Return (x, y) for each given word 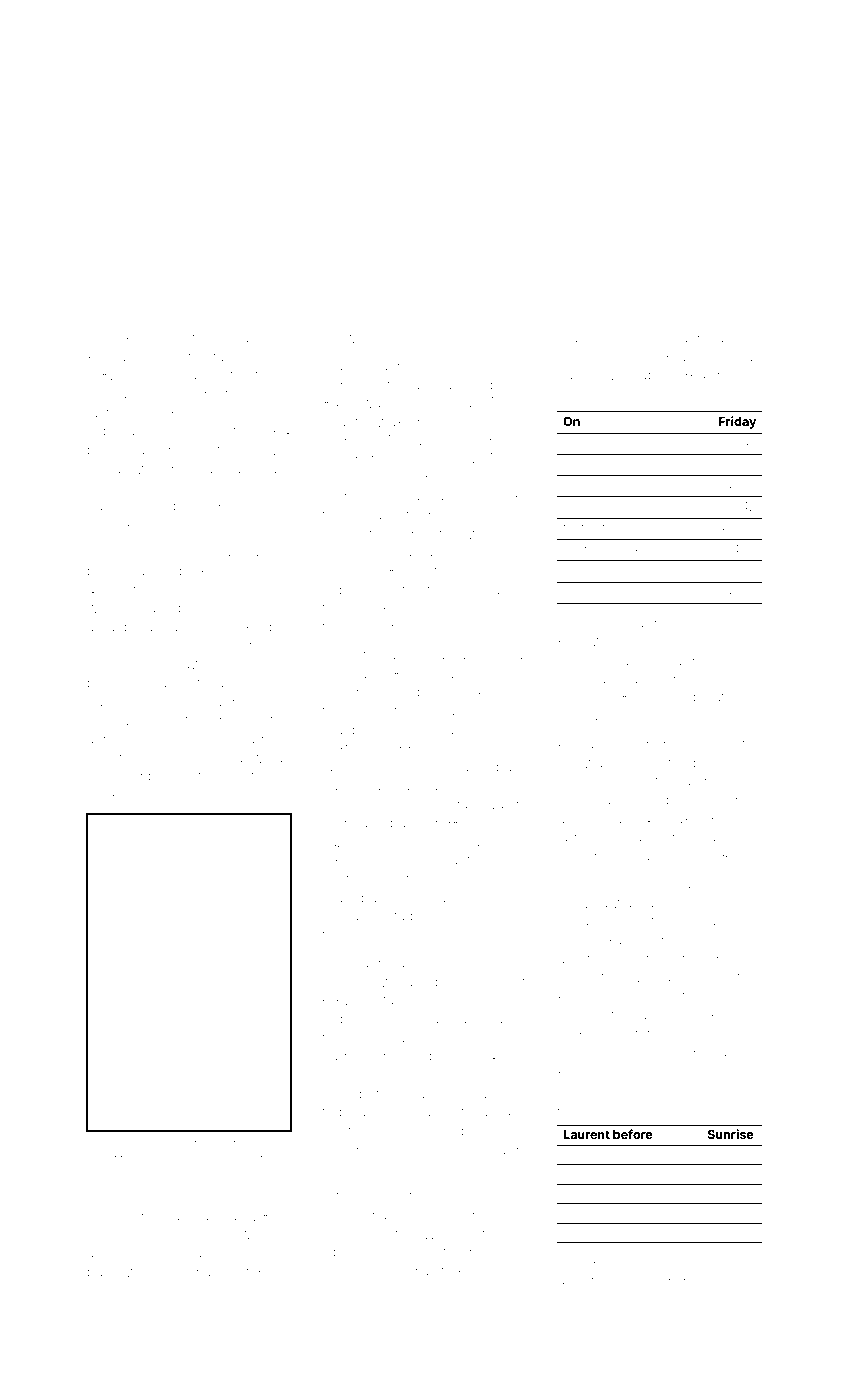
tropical (346, 1113)
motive (264, 449)
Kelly (473, 1272)
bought (730, 1234)
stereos (710, 641)
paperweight (128, 1273)
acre (336, 479)
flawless (202, 663)
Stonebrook (609, 549)
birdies (344, 1074)
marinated (355, 673)
